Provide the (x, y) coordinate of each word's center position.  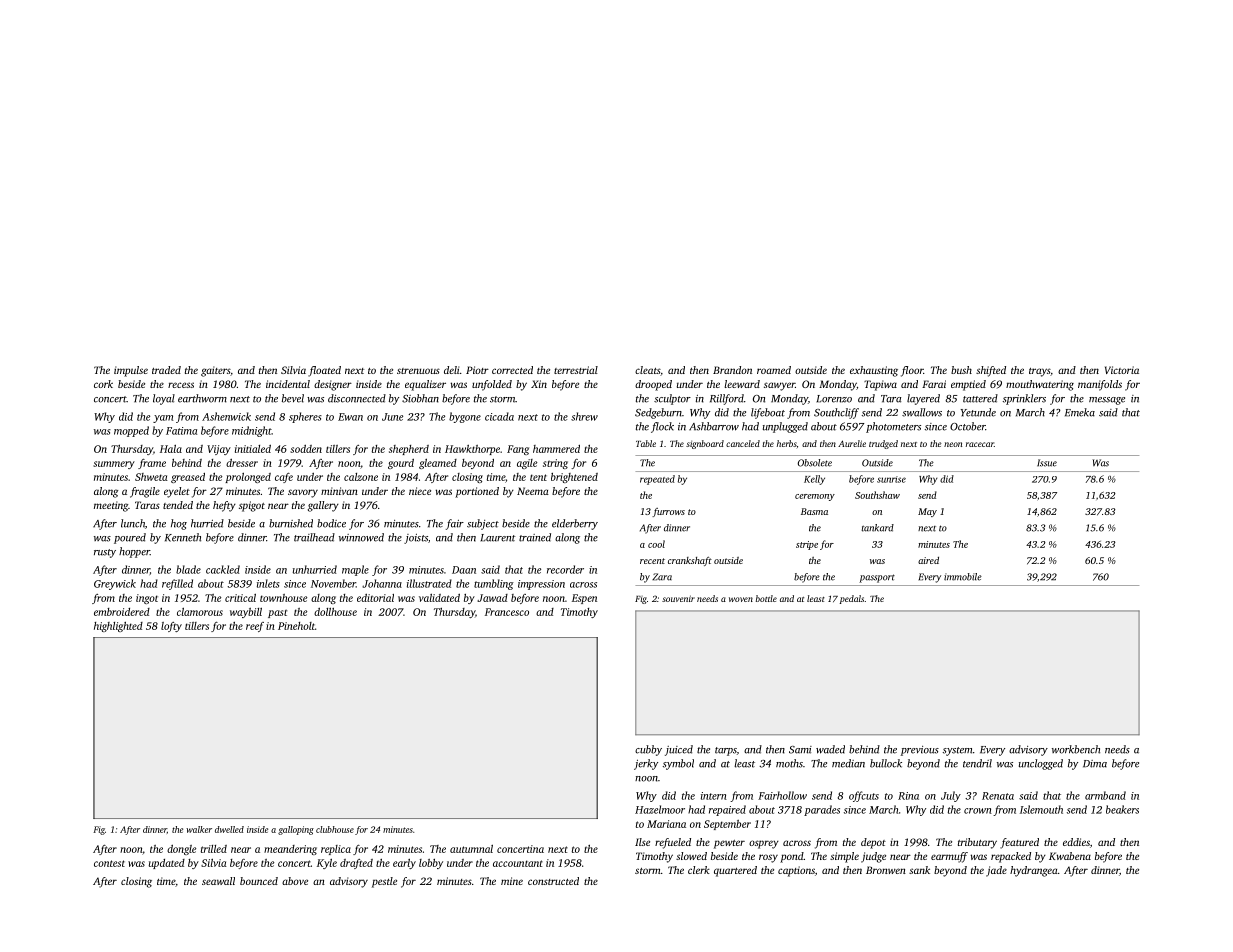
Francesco (507, 612)
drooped (653, 385)
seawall (218, 881)
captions (796, 871)
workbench (1076, 749)
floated (324, 371)
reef (255, 627)
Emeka (1080, 412)
